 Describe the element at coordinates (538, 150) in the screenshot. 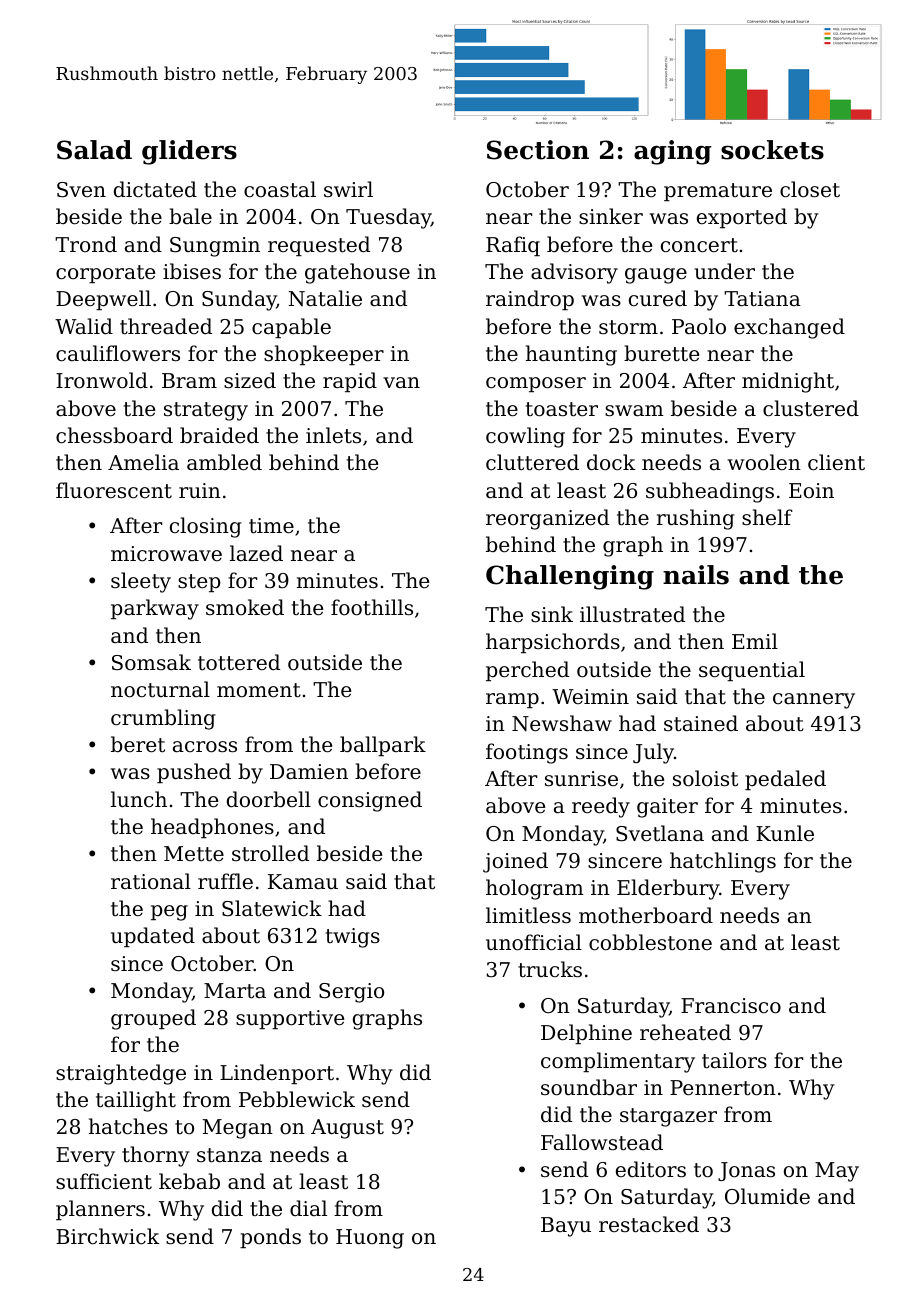

I see `Section` at that location.
